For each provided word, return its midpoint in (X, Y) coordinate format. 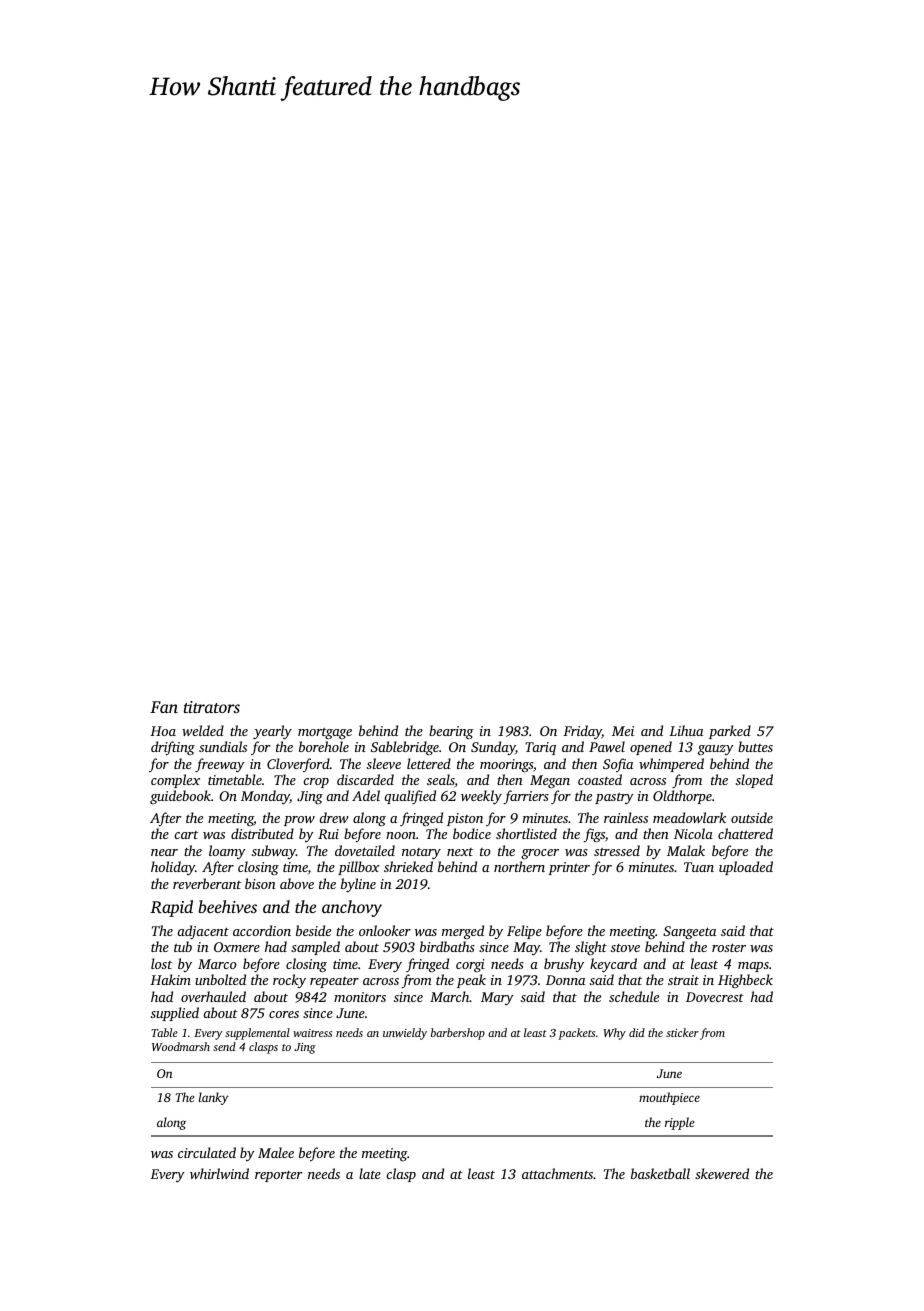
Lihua (686, 730)
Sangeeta (689, 932)
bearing (451, 732)
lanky (213, 1098)
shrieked (408, 866)
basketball (660, 1173)
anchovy (352, 908)
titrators (212, 707)
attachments (557, 1173)
